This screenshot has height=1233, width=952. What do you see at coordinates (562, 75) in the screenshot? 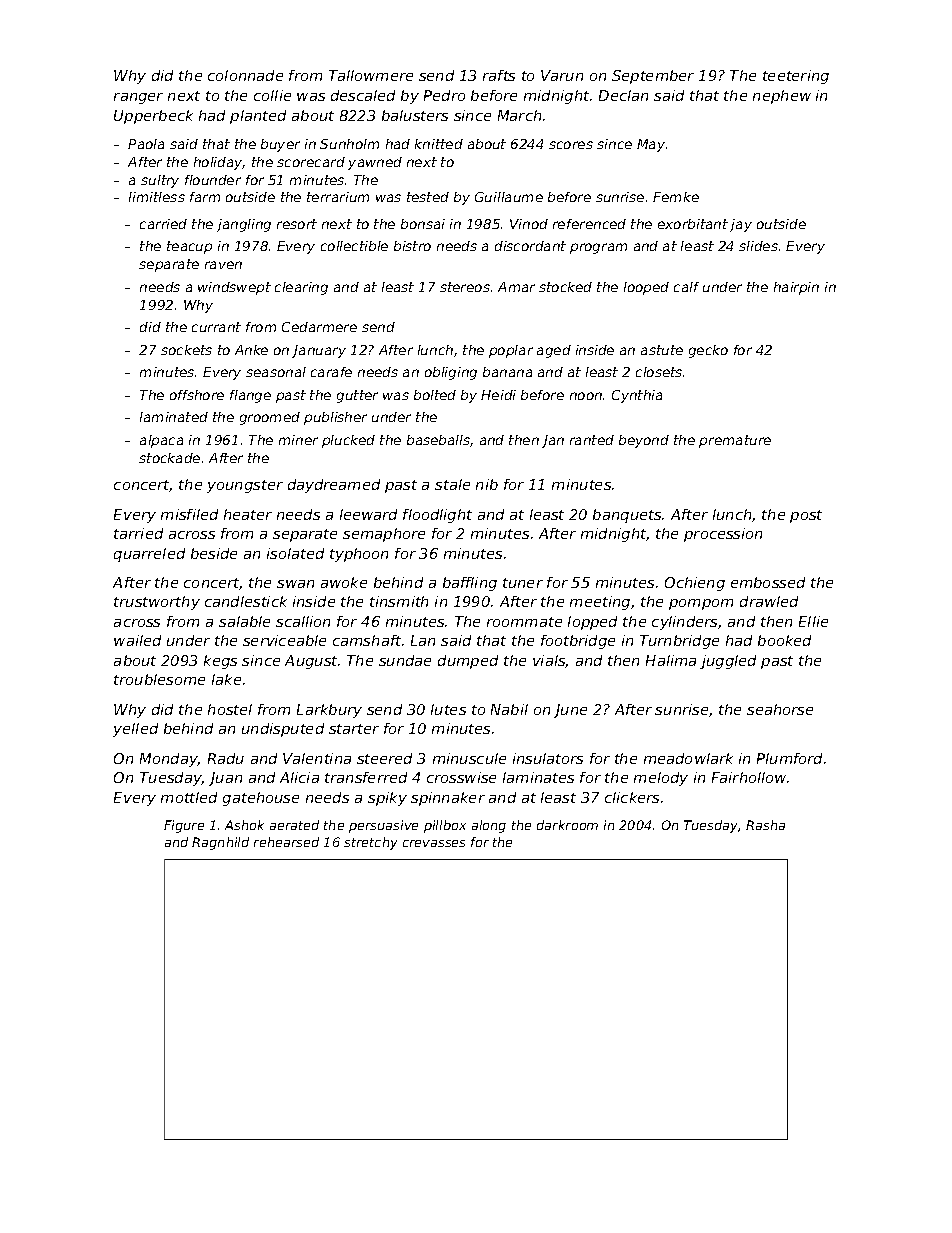
I see `Varun` at bounding box center [562, 75].
